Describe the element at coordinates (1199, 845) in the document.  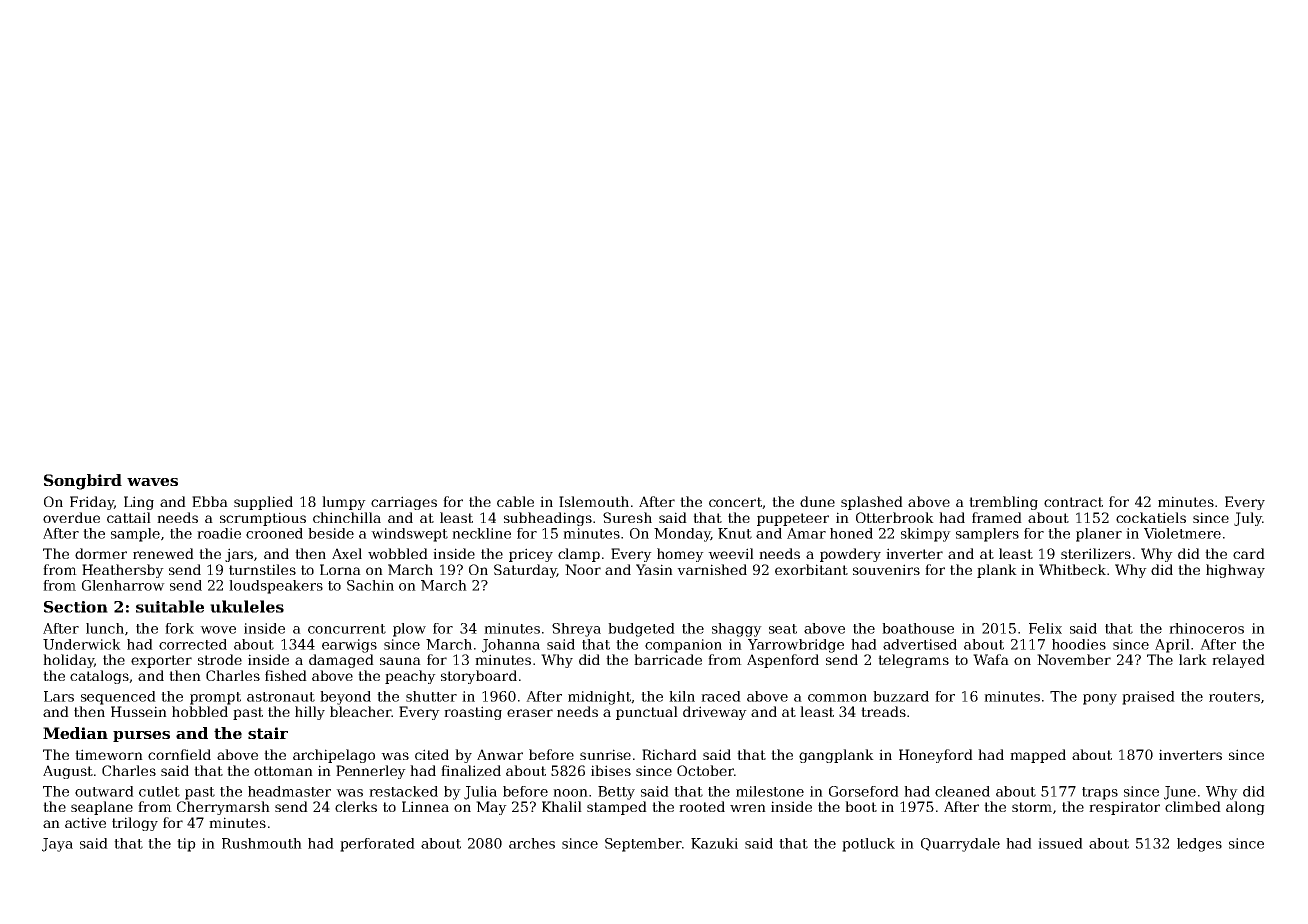
I see `ledges` at that location.
